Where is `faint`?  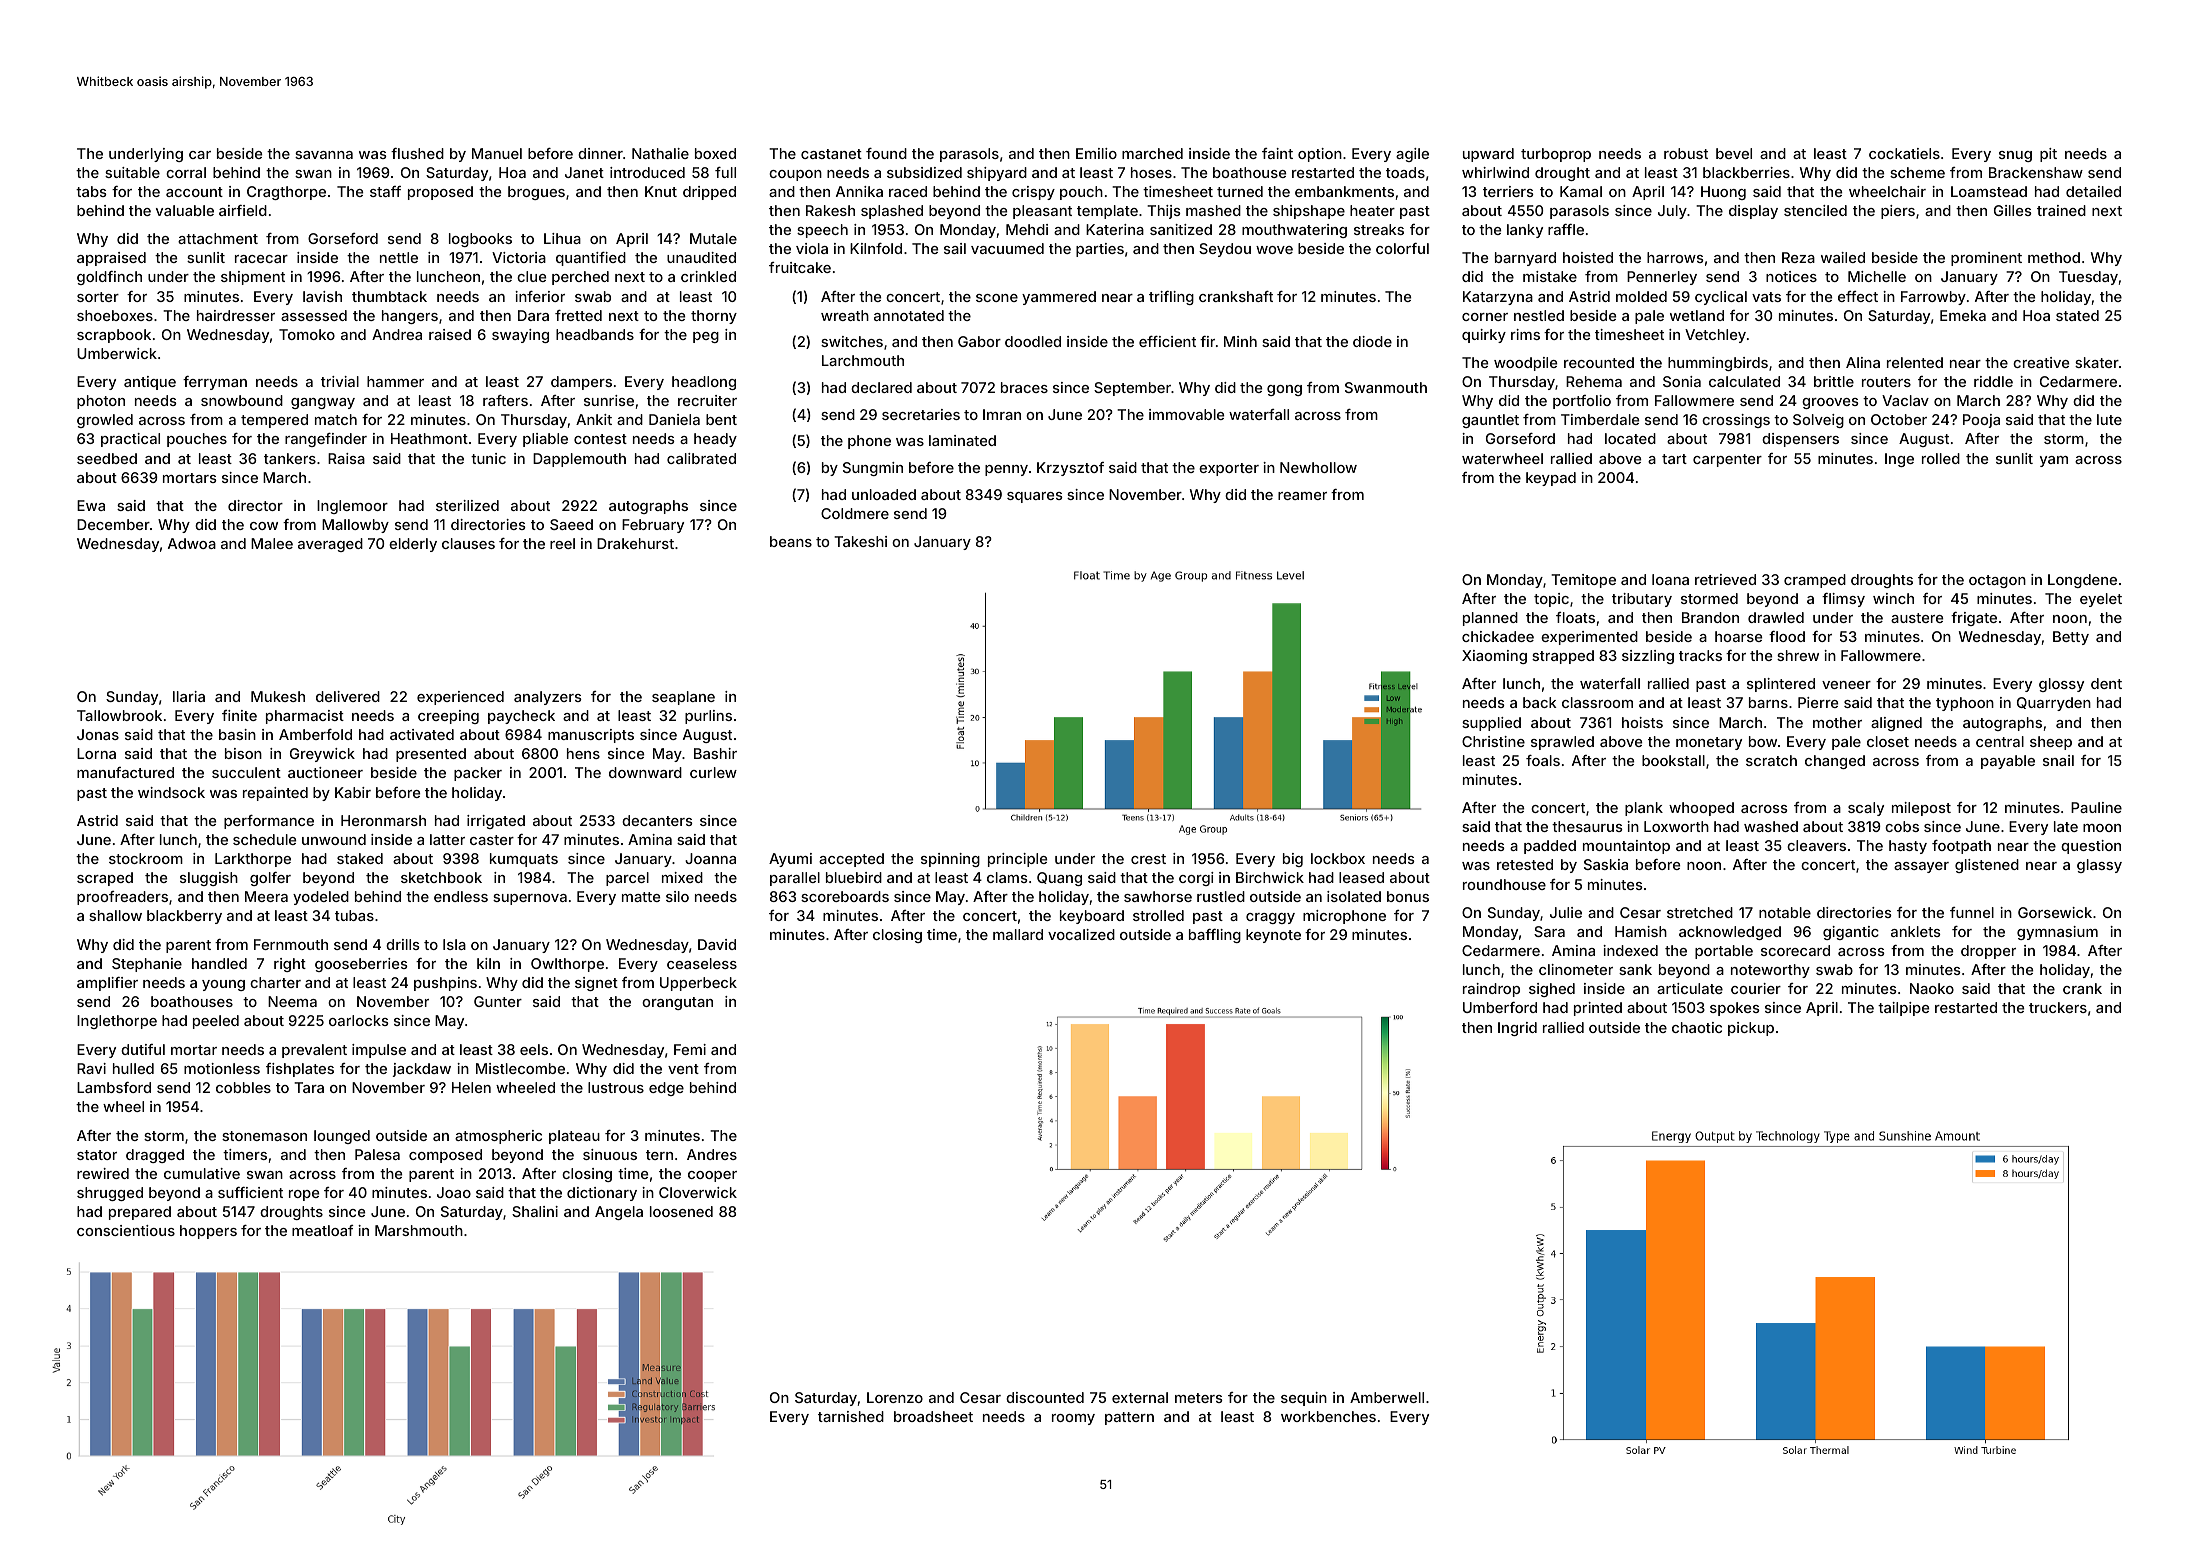
faint is located at coordinates (1277, 153).
